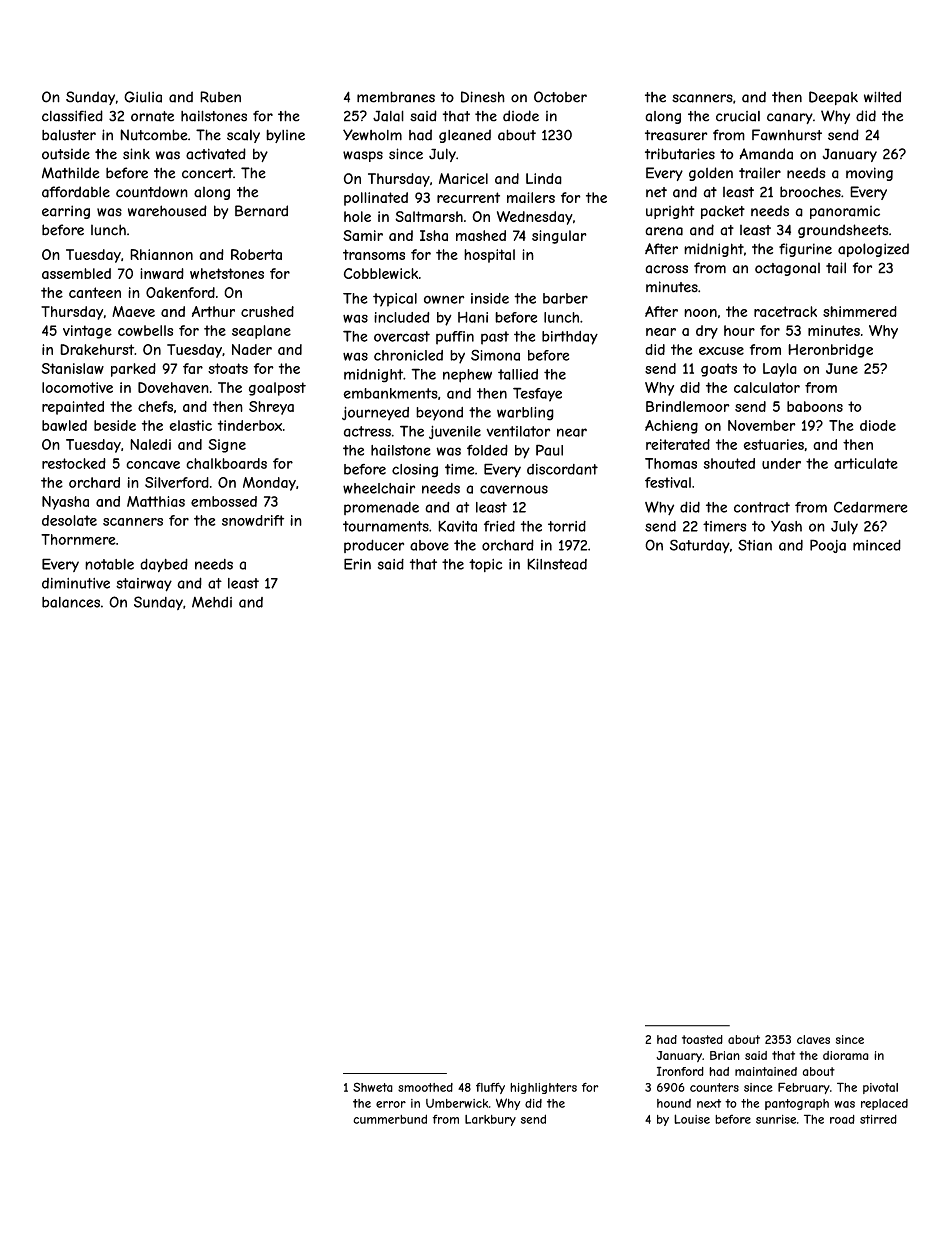 This screenshot has width=952, height=1233. Describe the element at coordinates (767, 387) in the screenshot. I see `calculator` at that location.
